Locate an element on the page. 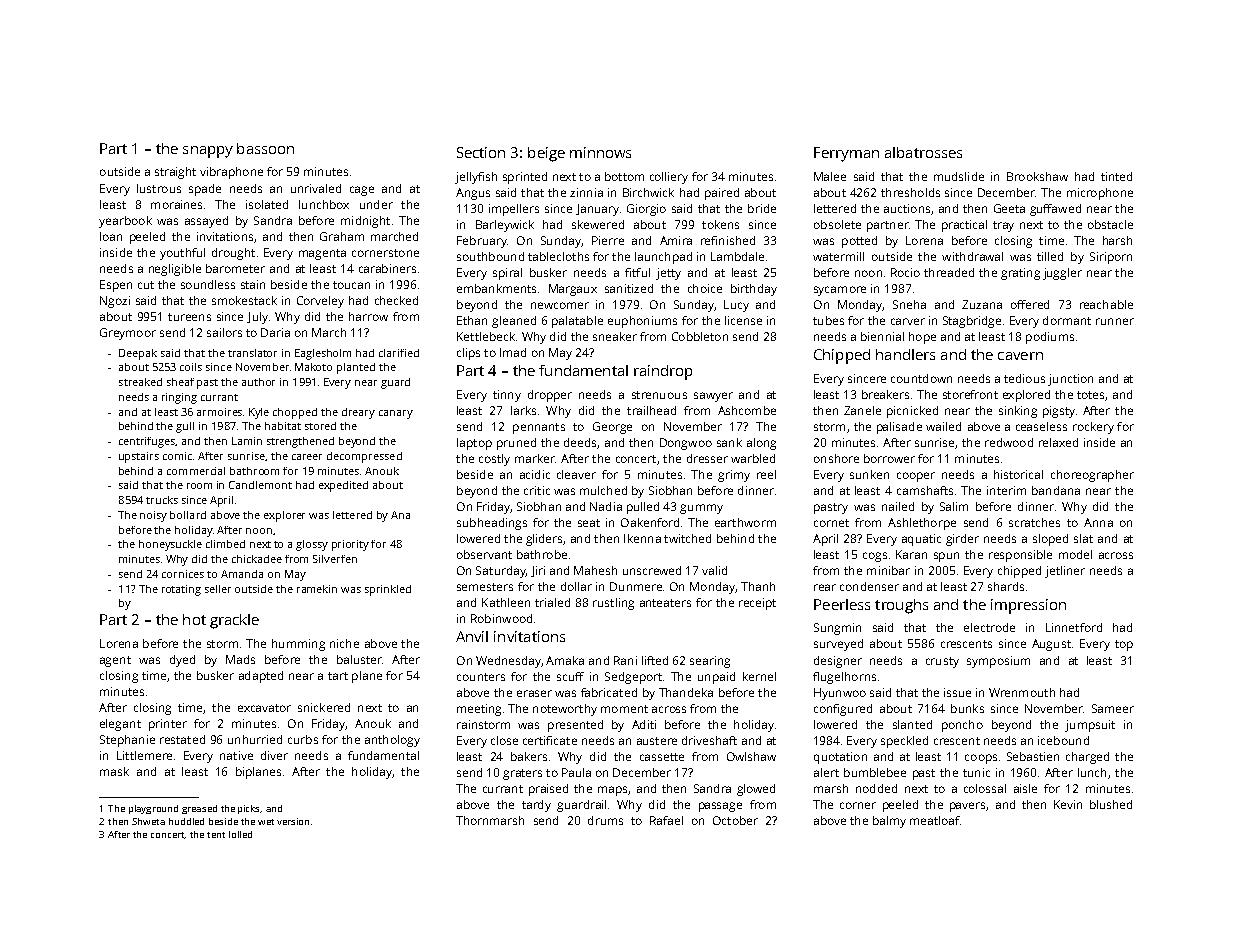 The height and width of the page is (952, 1233). Geeta is located at coordinates (1009, 208).
